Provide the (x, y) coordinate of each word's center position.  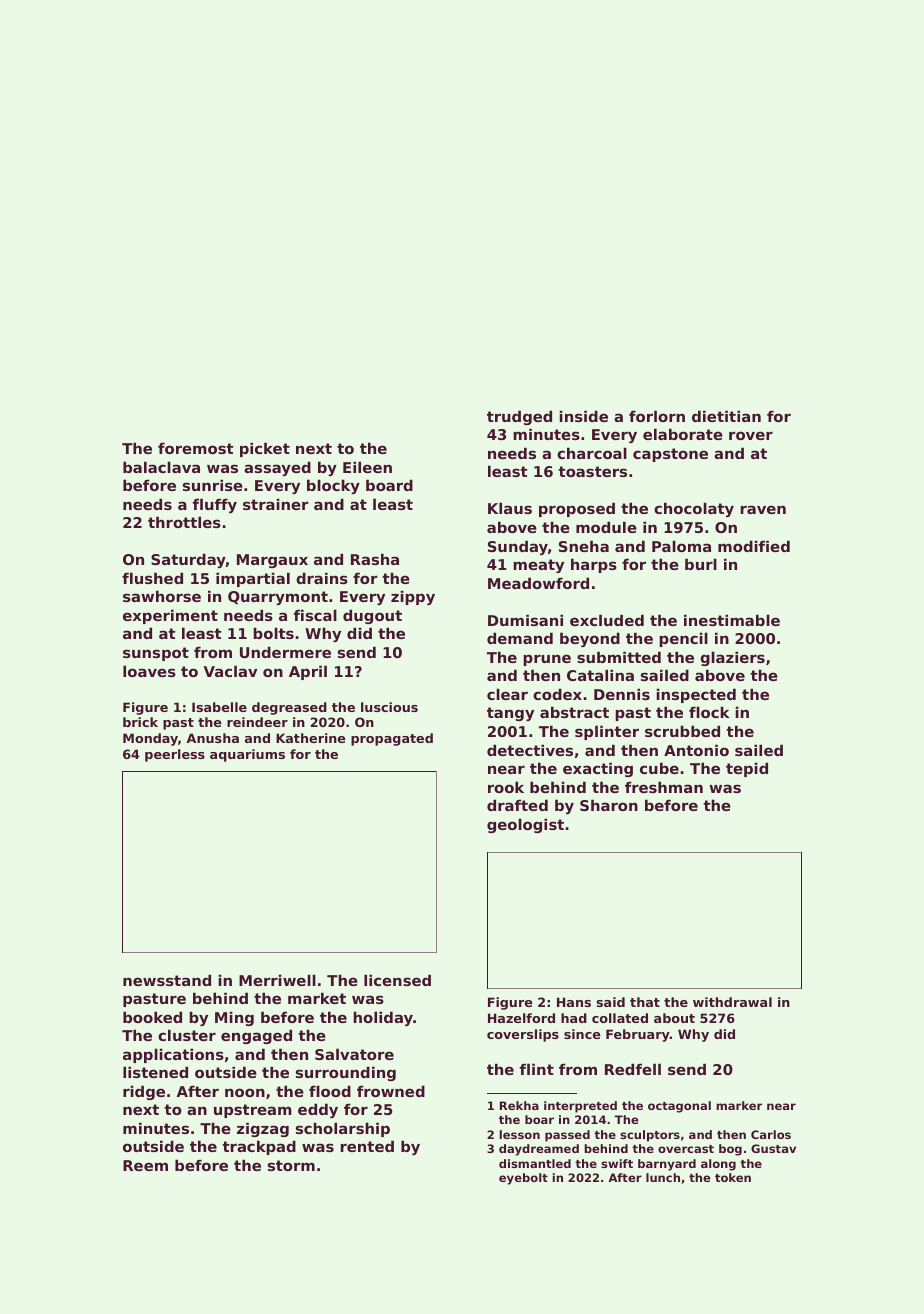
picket (265, 449)
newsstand (167, 980)
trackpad (259, 1147)
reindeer (257, 722)
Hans (574, 1002)
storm (291, 1165)
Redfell (633, 1069)
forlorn (657, 416)
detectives (530, 750)
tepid (747, 769)
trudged (519, 417)
